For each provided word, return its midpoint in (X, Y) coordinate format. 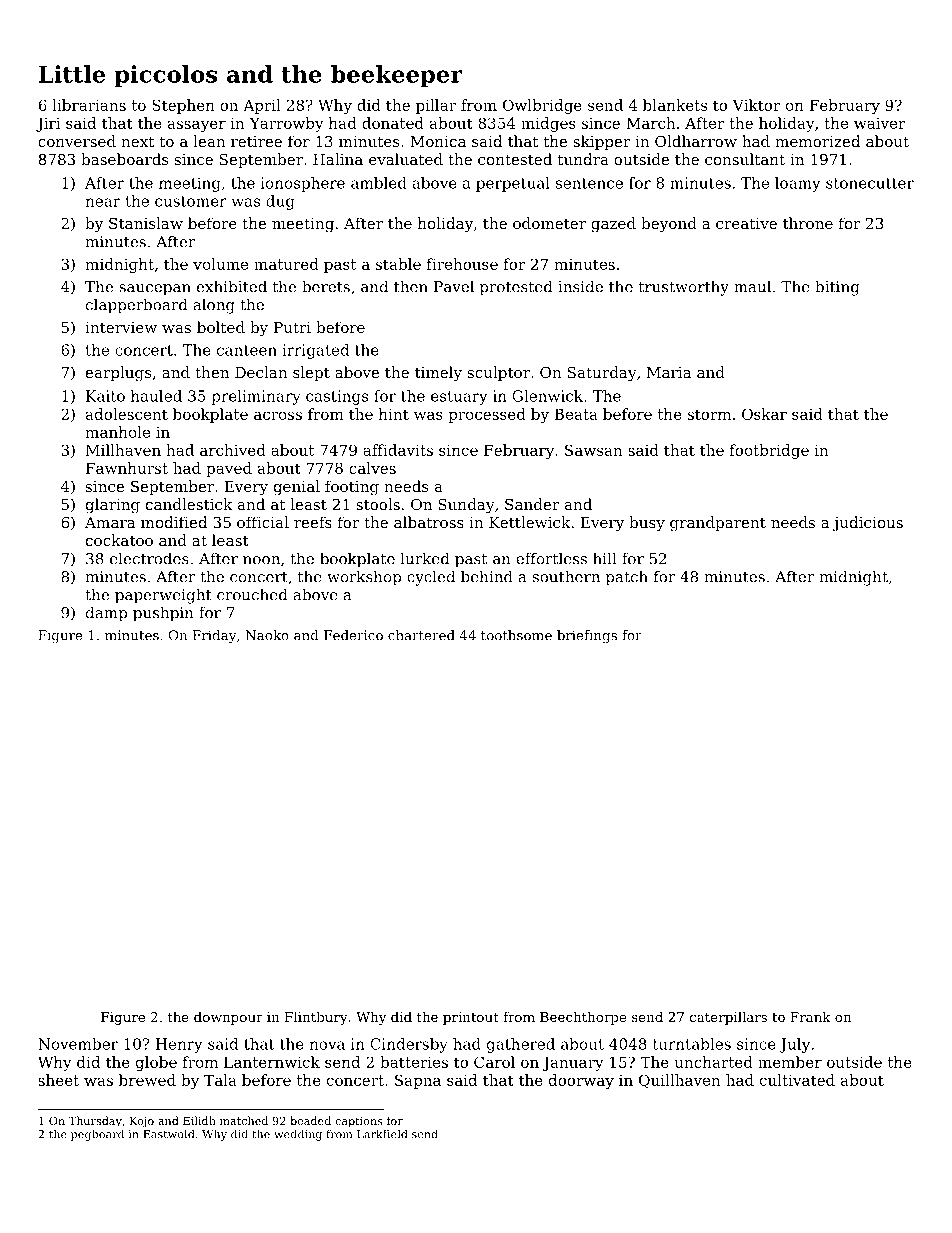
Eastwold (168, 1134)
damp (106, 614)
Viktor (757, 105)
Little (72, 74)
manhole (117, 432)
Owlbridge (542, 106)
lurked (425, 558)
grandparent (718, 524)
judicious (868, 524)
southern (566, 576)
